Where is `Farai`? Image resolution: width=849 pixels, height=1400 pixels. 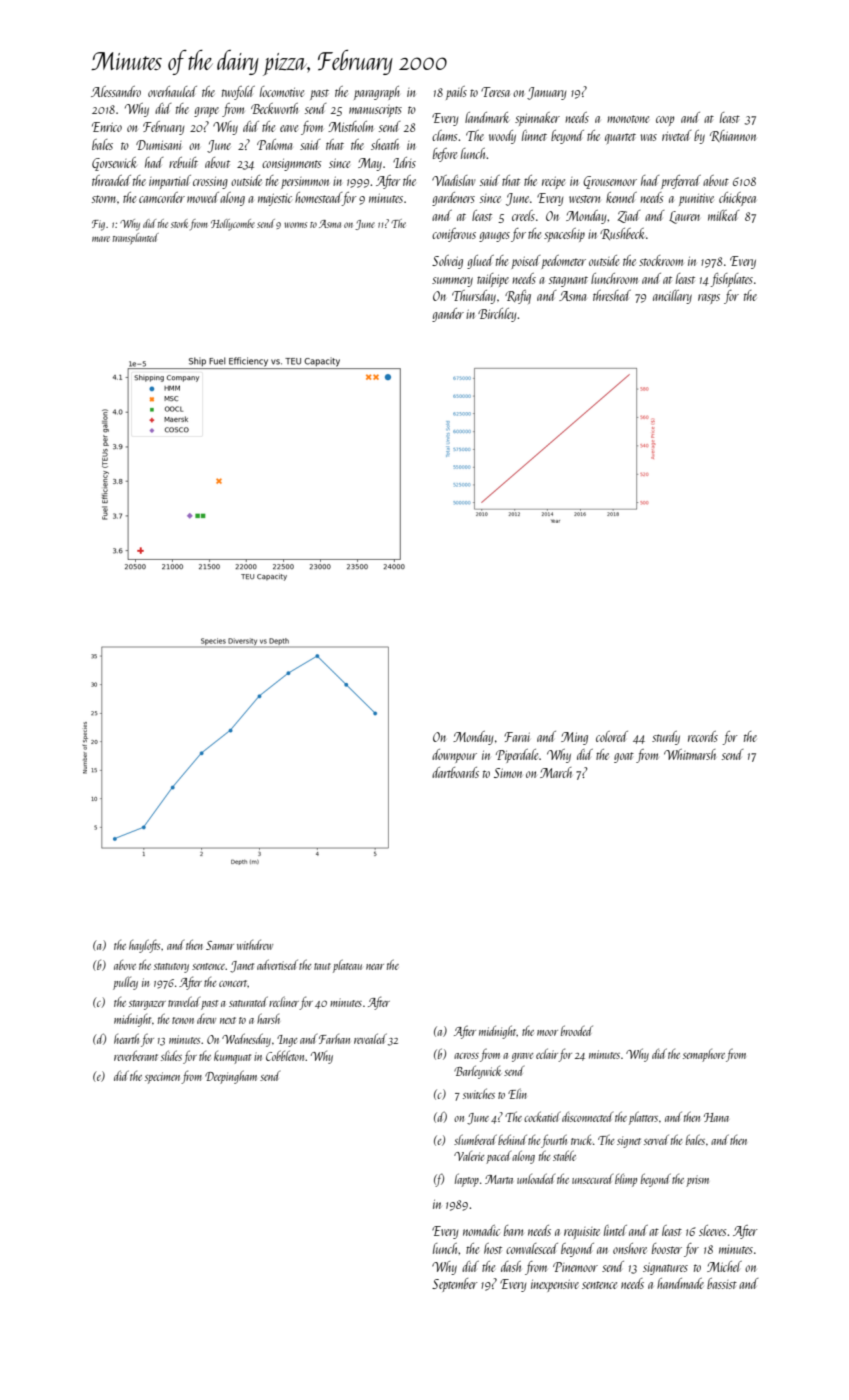
Farai is located at coordinates (517, 737).
